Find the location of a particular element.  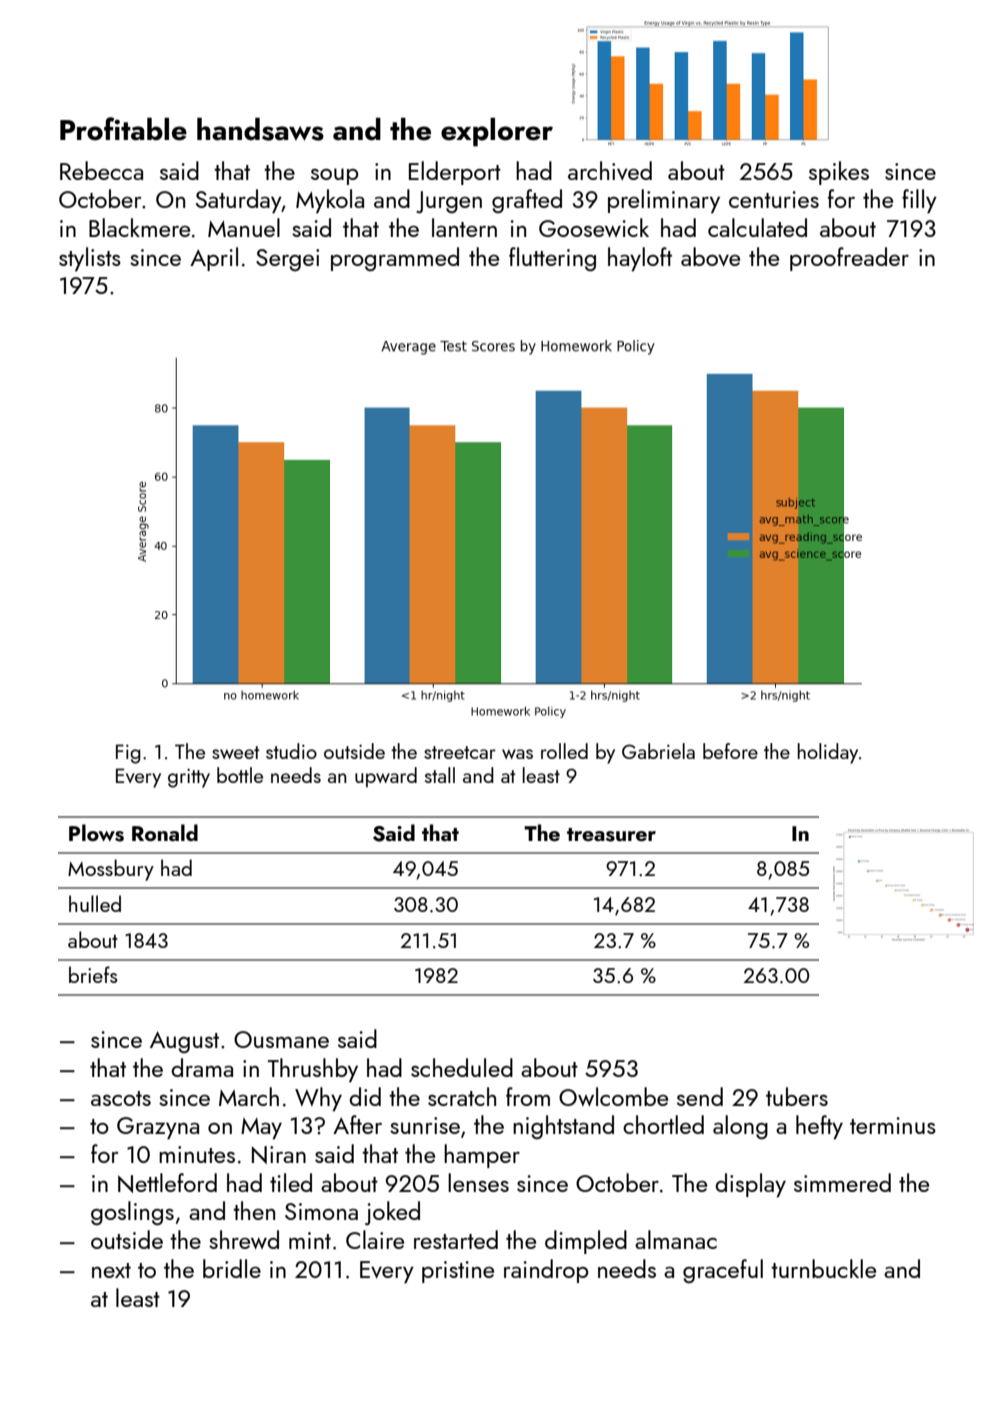

explorer is located at coordinates (497, 132).
